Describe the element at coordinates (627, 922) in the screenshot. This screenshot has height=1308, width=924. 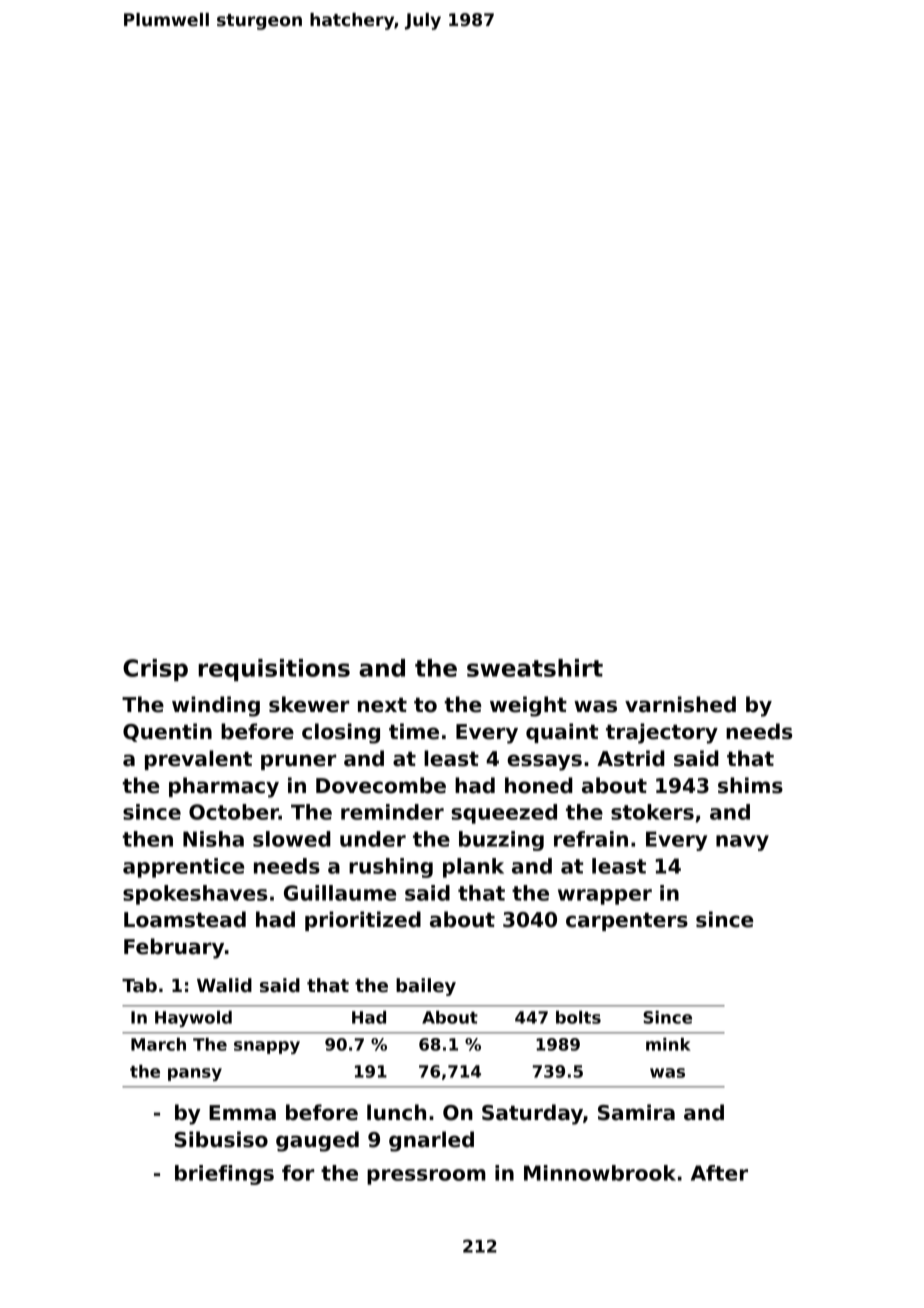
I see `carpenters` at that location.
